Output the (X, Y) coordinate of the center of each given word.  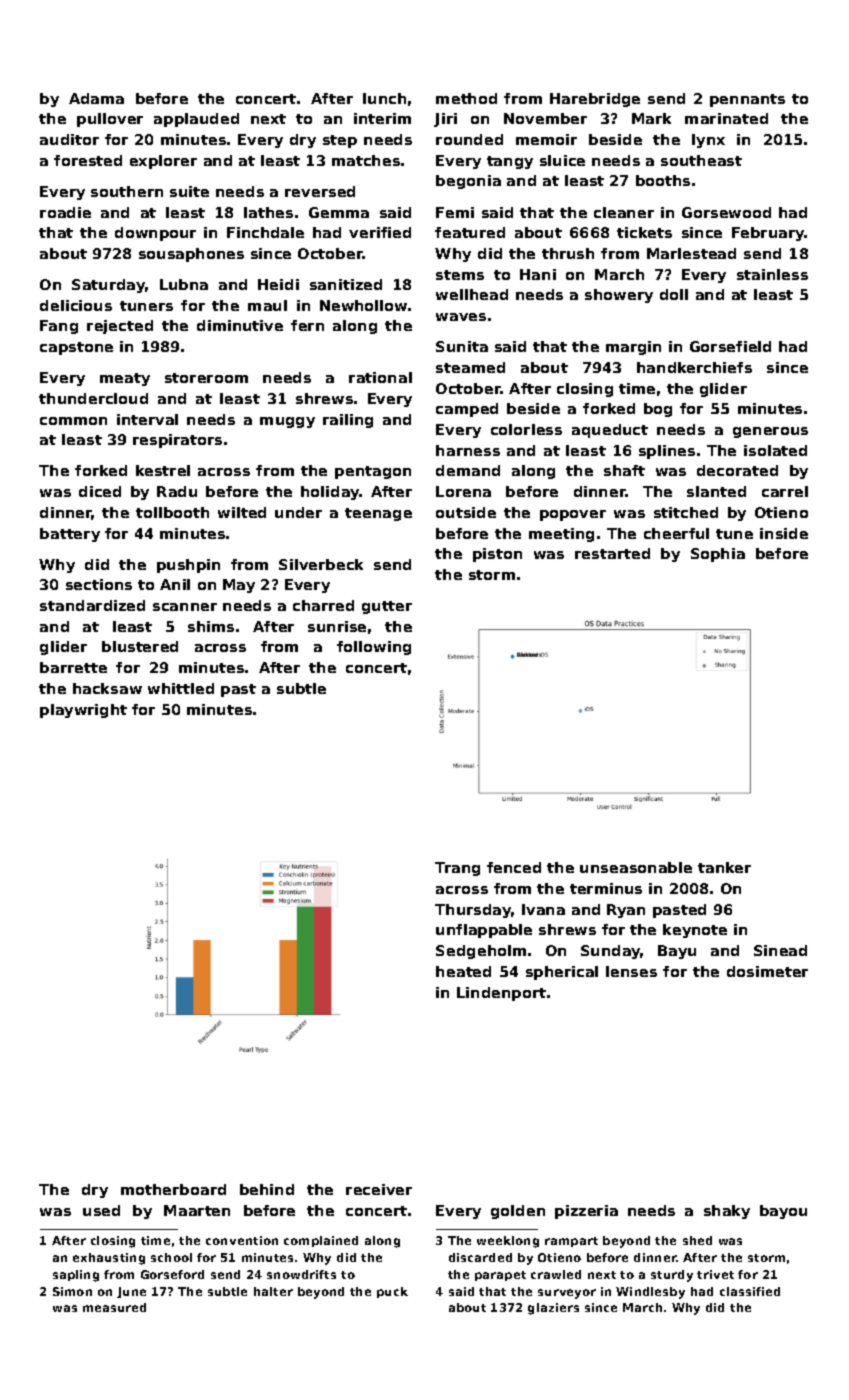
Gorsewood (726, 212)
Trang (457, 869)
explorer (163, 162)
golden (518, 1212)
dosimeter (767, 971)
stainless (772, 274)
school (171, 1257)
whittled (181, 688)
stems (460, 275)
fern (307, 325)
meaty (125, 379)
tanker (724, 867)
